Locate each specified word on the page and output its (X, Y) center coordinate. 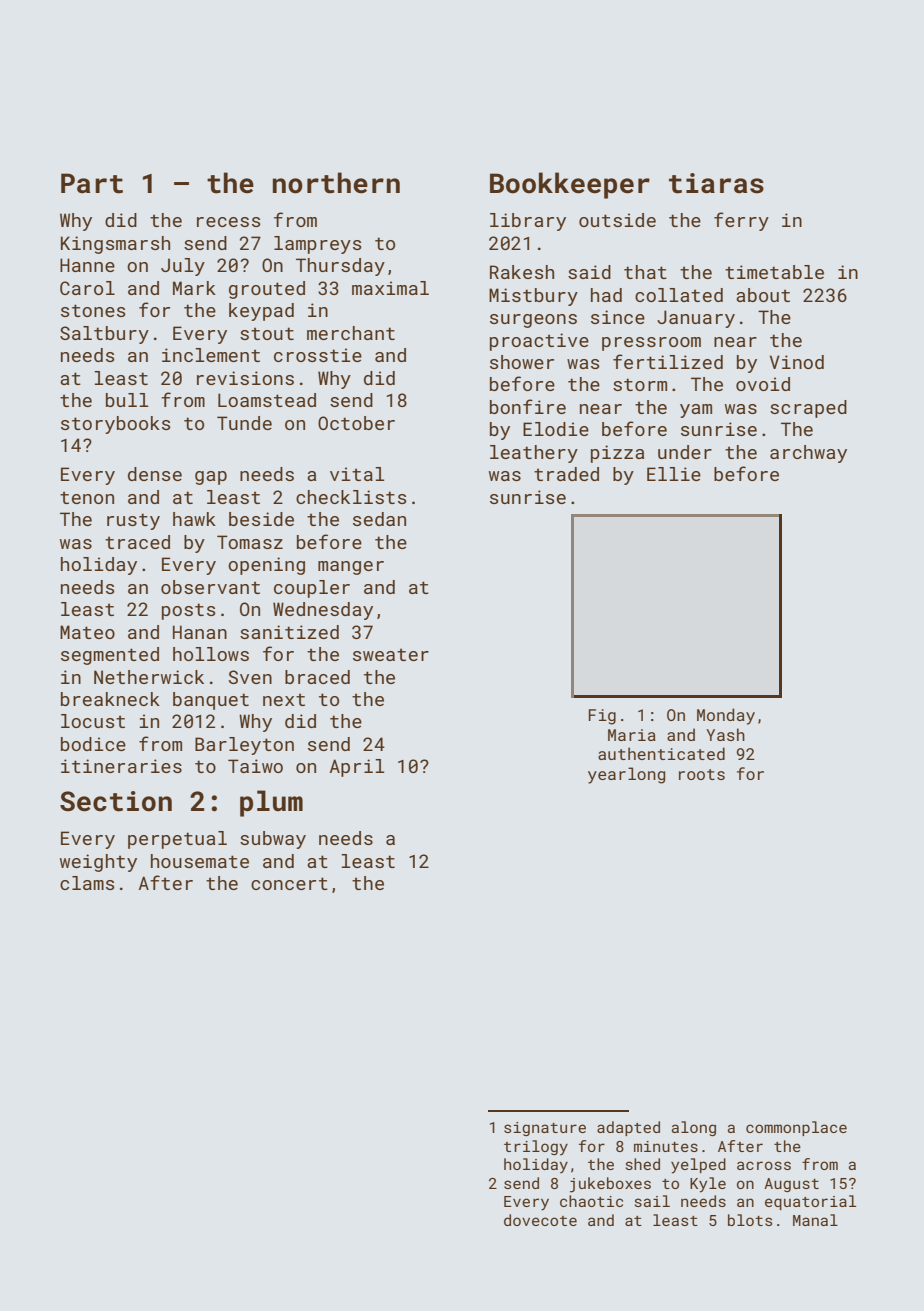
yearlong (626, 775)
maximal (390, 288)
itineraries (121, 766)
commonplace (796, 1128)
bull (127, 400)
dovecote (540, 1220)
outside (617, 220)
